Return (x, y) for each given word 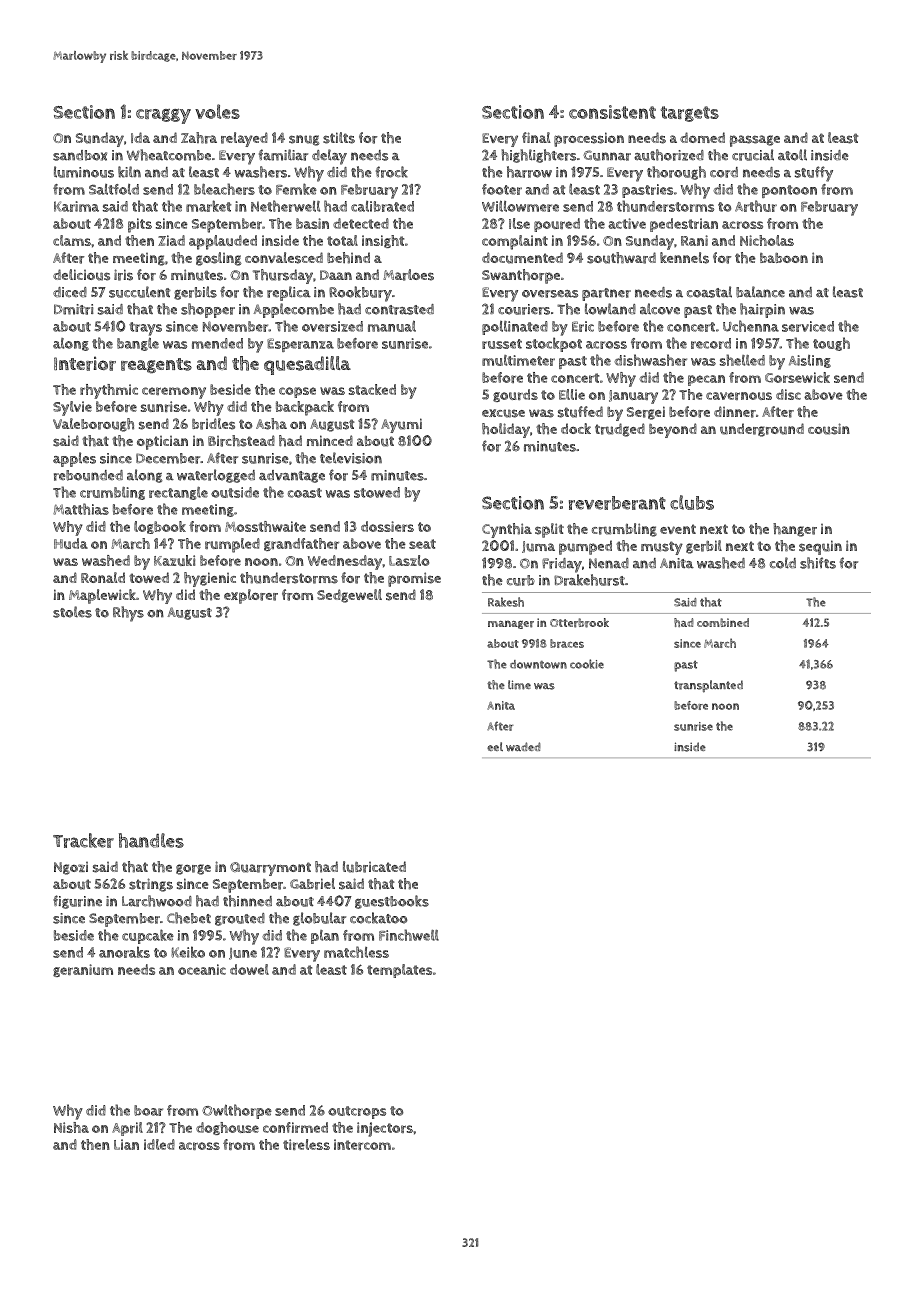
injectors (385, 1129)
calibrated (382, 206)
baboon (784, 258)
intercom (362, 1144)
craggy (163, 116)
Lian (126, 1144)
